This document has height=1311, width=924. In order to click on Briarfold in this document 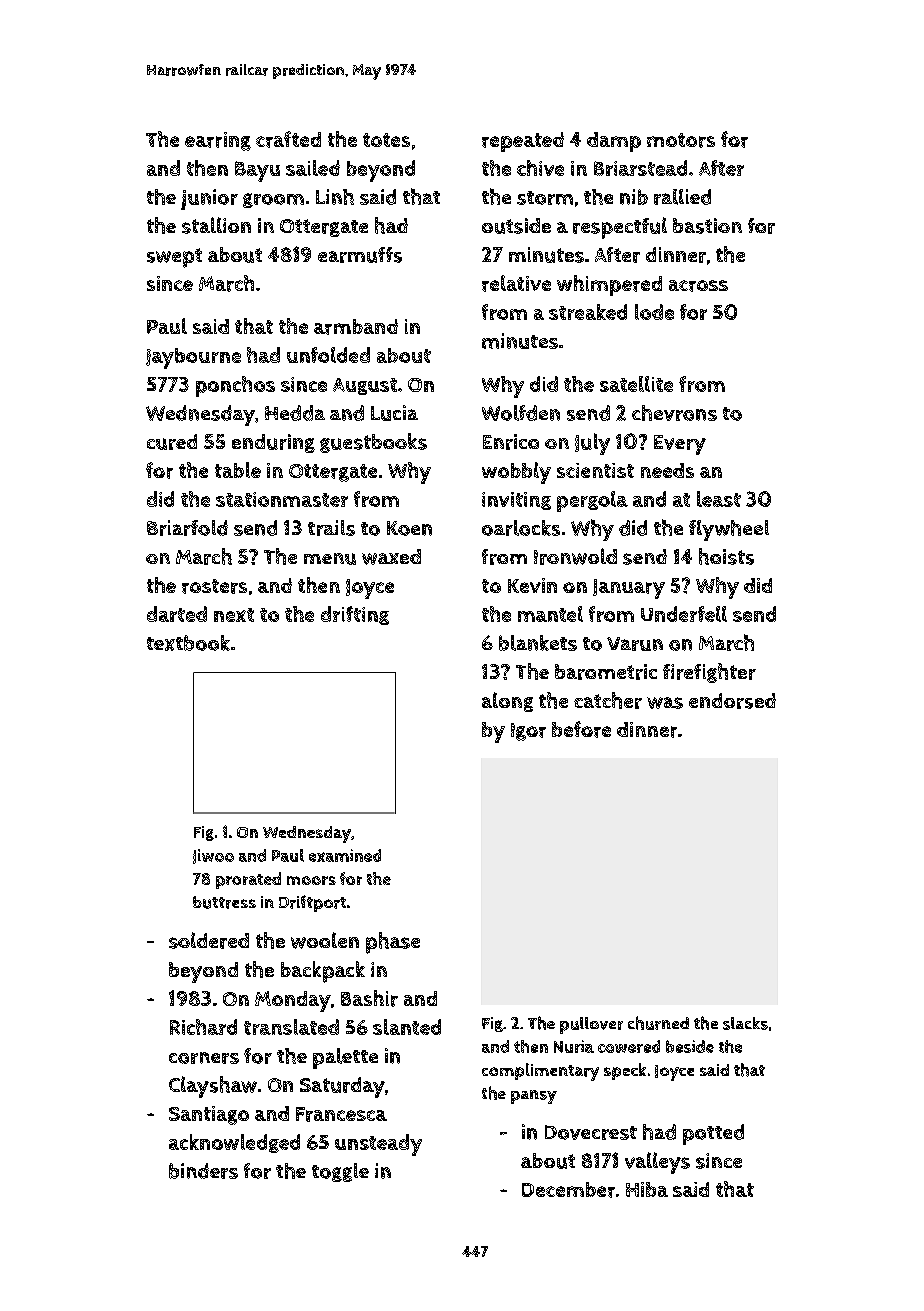, I will do `click(187, 528)`.
